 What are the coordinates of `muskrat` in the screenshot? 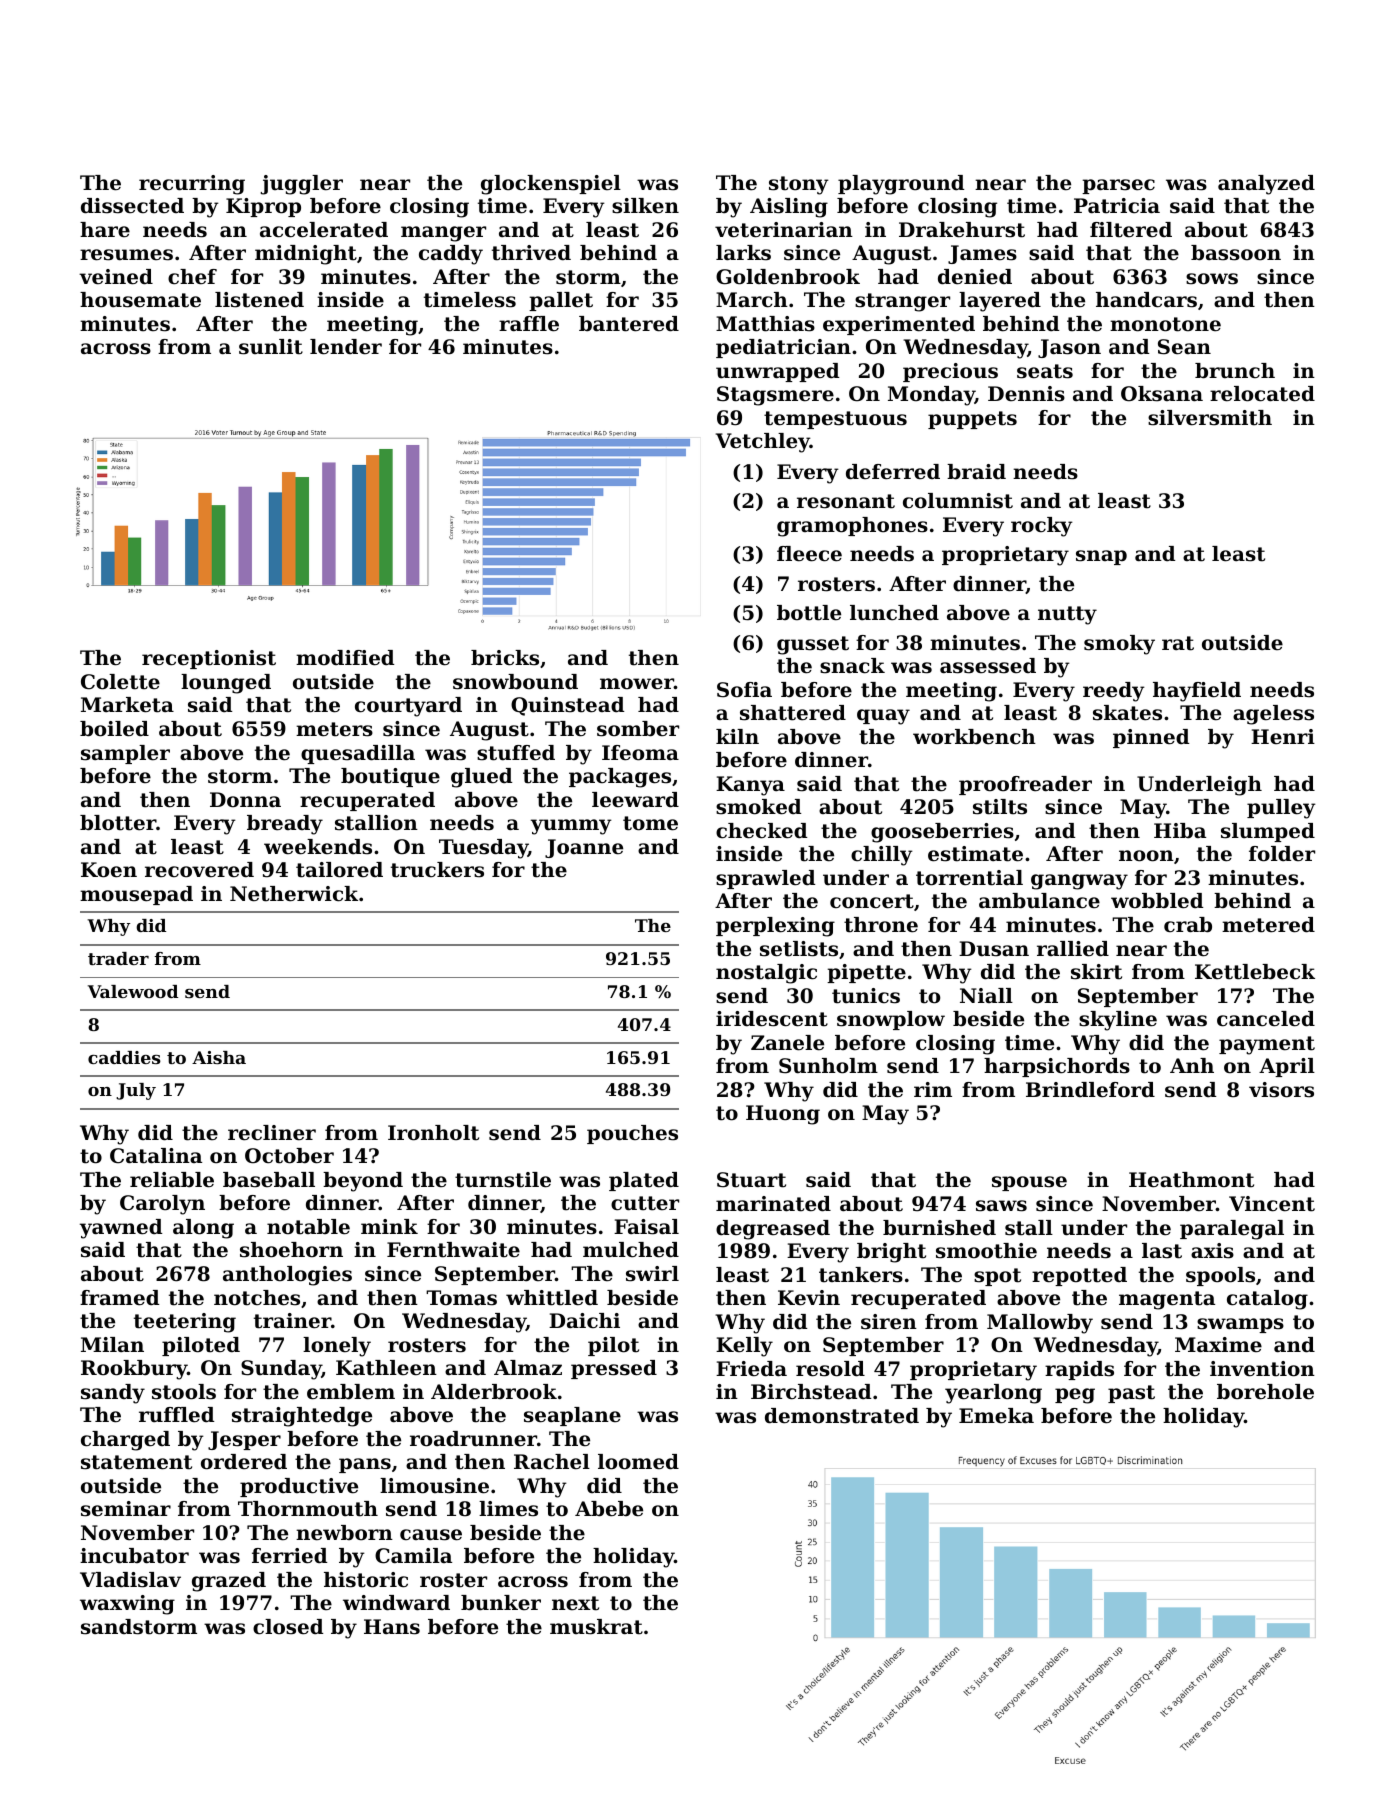 It's located at (596, 1627).
